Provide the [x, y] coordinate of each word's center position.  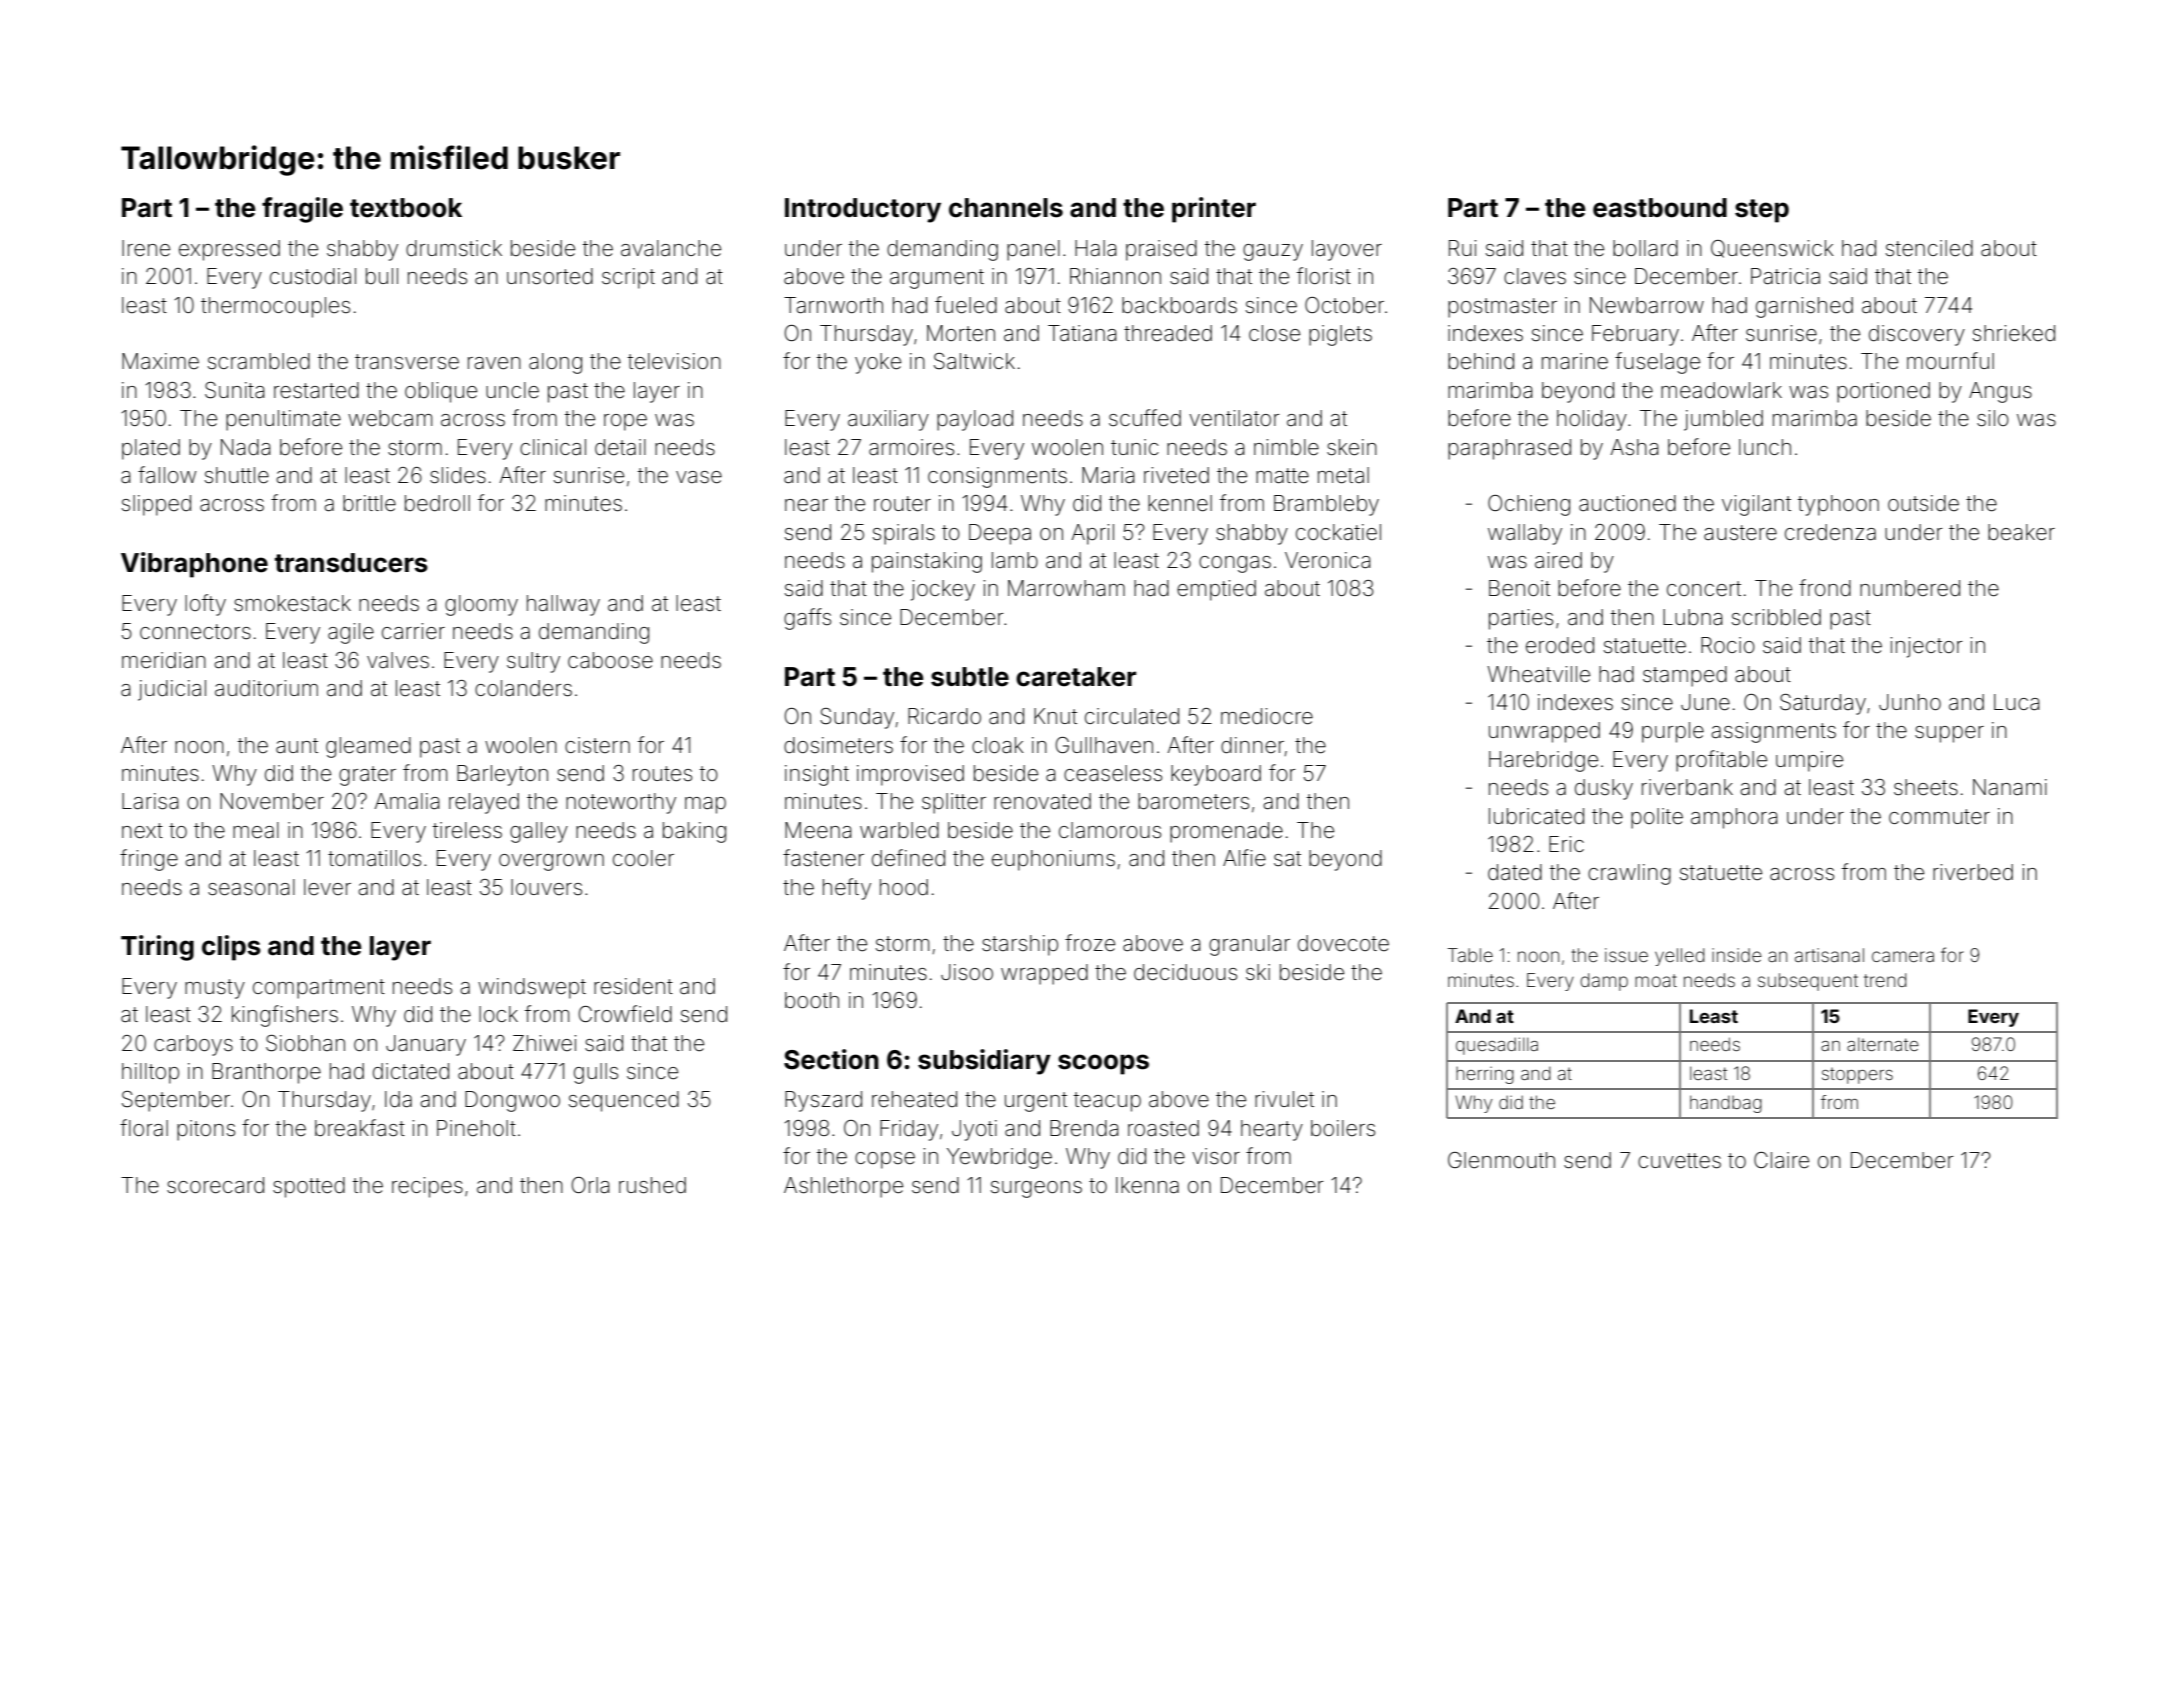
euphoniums [1053, 860]
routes [662, 774]
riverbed [1973, 872]
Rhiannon [1115, 276]
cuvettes [1679, 1161]
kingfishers [285, 1016]
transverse [407, 362]
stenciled [1929, 248]
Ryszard [823, 1101]
